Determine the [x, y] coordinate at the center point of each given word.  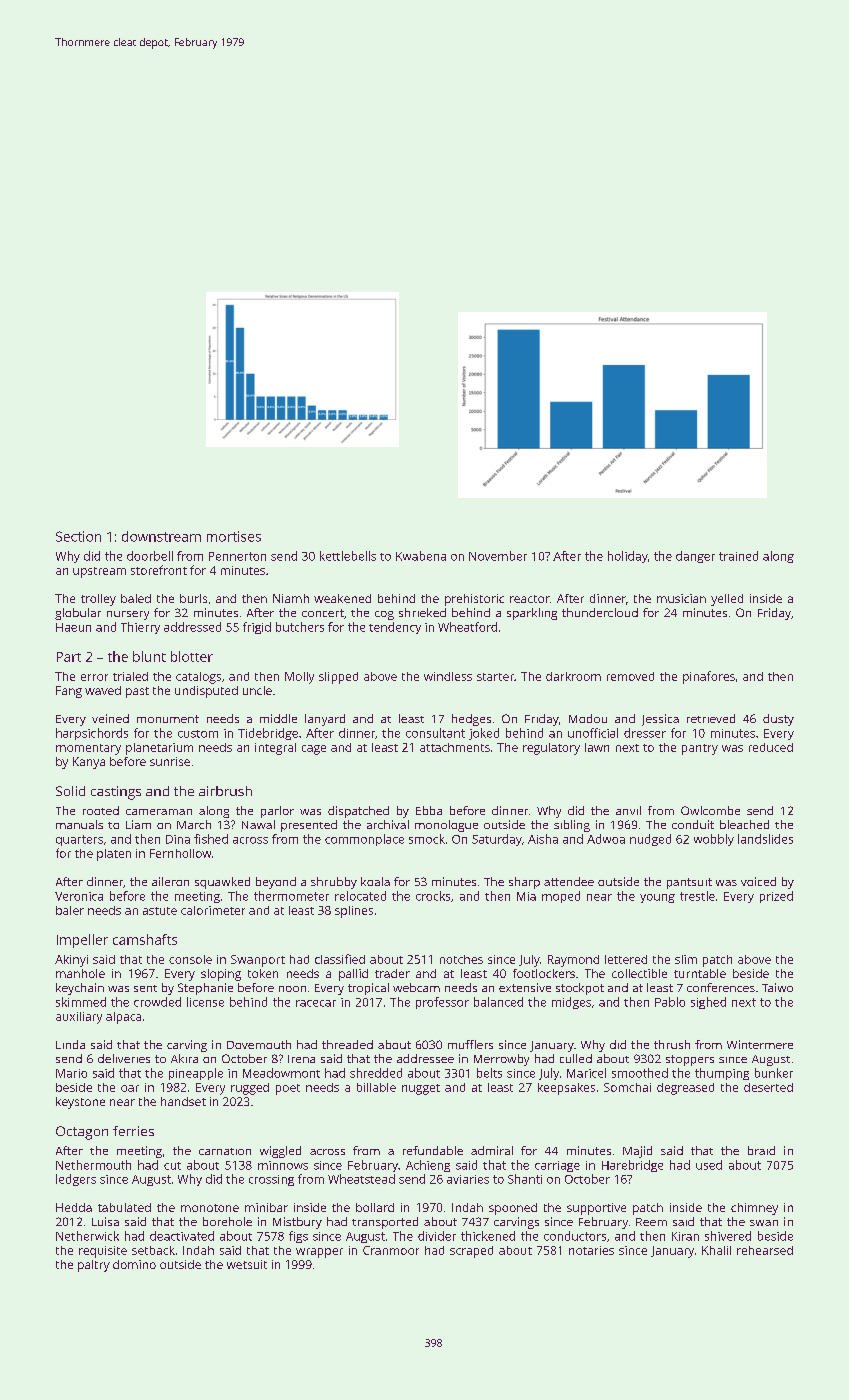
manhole [80, 973]
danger [695, 557]
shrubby [334, 883]
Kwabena [421, 556]
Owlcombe [710, 810]
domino [134, 1264]
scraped [471, 1252]
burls [193, 598]
